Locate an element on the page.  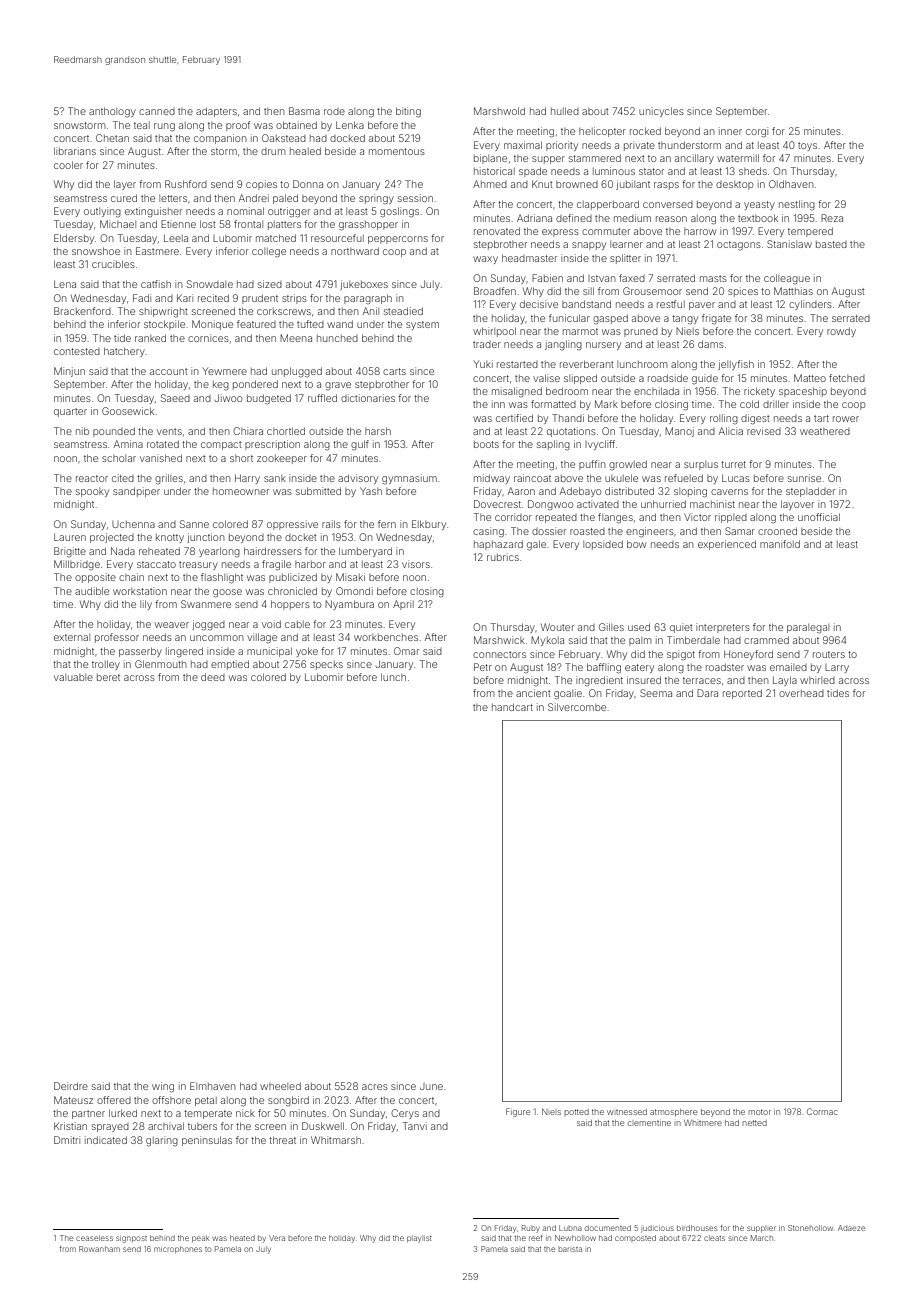
anthology is located at coordinates (112, 112).
